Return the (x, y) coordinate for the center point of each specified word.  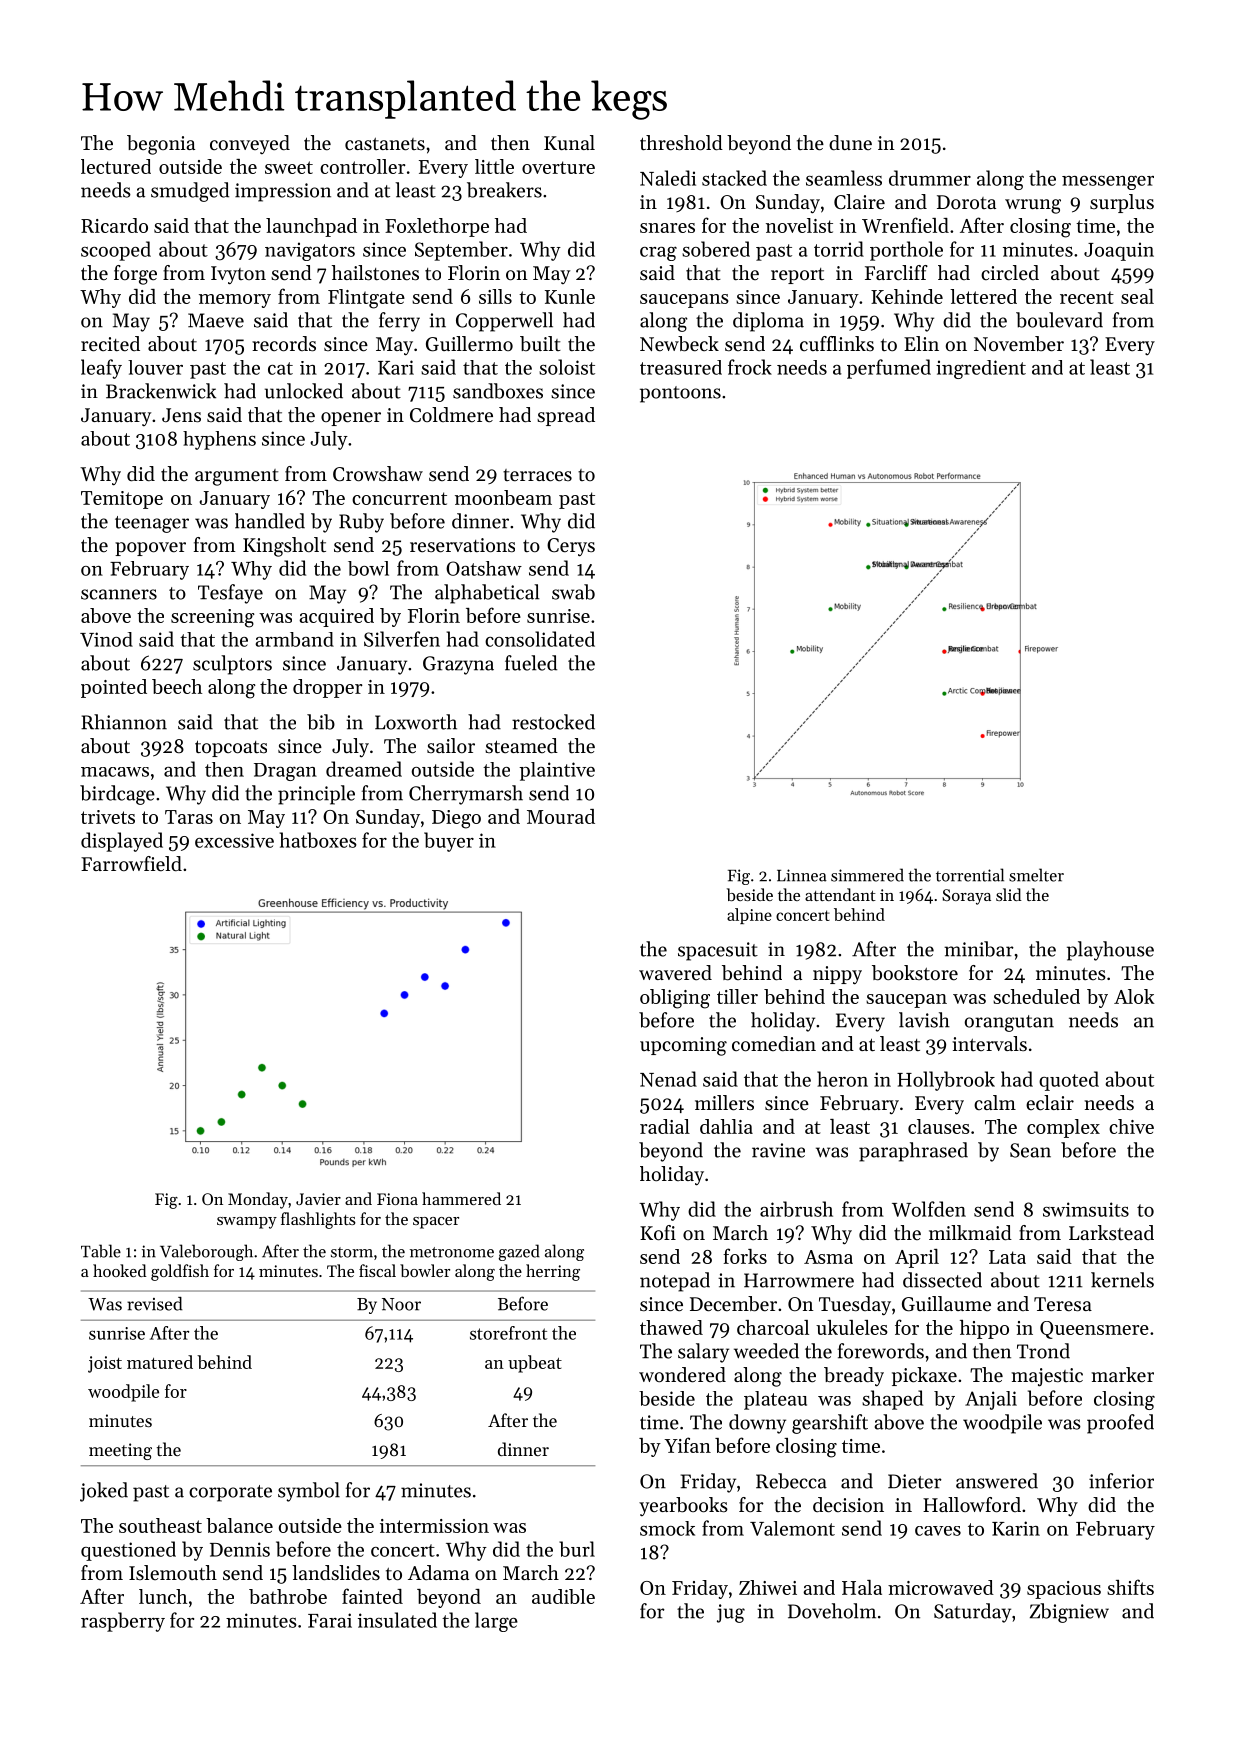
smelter (1036, 875)
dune (850, 142)
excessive (234, 840)
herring (553, 1272)
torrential (970, 875)
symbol (309, 1492)
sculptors (232, 665)
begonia (161, 145)
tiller (737, 996)
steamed (521, 746)
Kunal (569, 142)
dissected (942, 1280)
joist (105, 1364)
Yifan (687, 1445)
